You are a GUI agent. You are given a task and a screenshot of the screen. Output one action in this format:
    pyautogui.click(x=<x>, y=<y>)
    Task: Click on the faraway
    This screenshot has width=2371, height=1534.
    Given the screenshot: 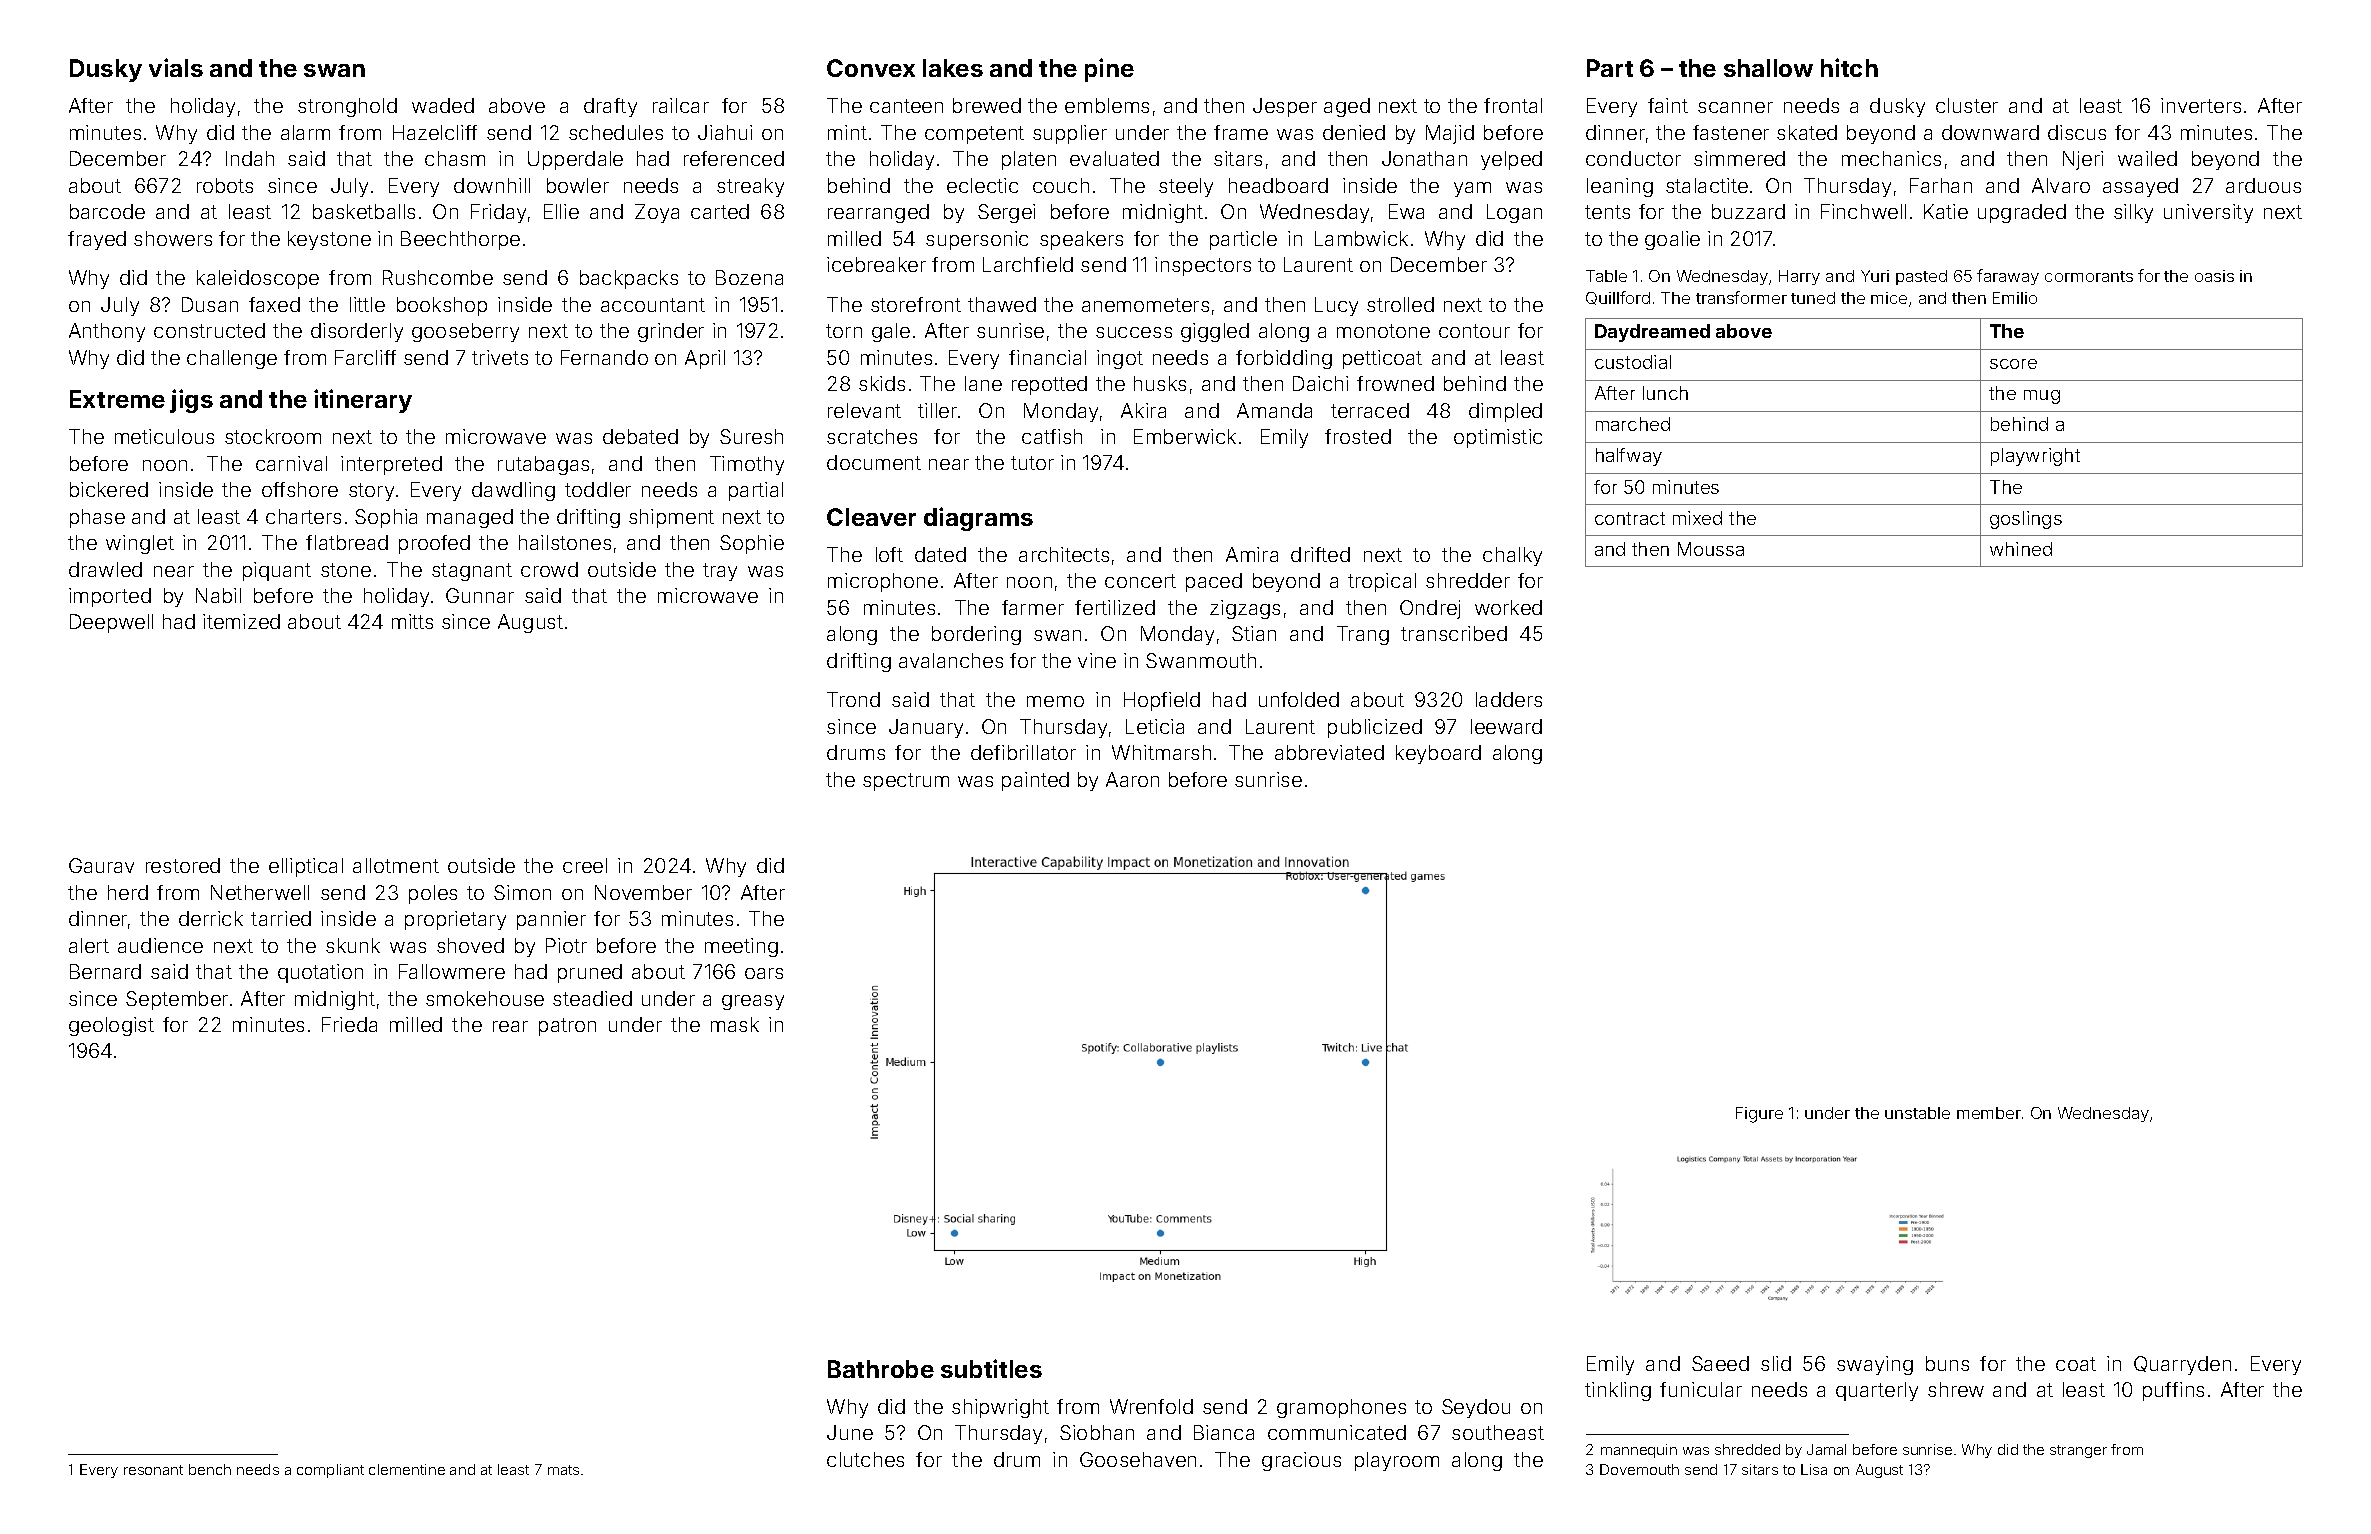 What is the action you would take?
    pyautogui.click(x=2008, y=277)
